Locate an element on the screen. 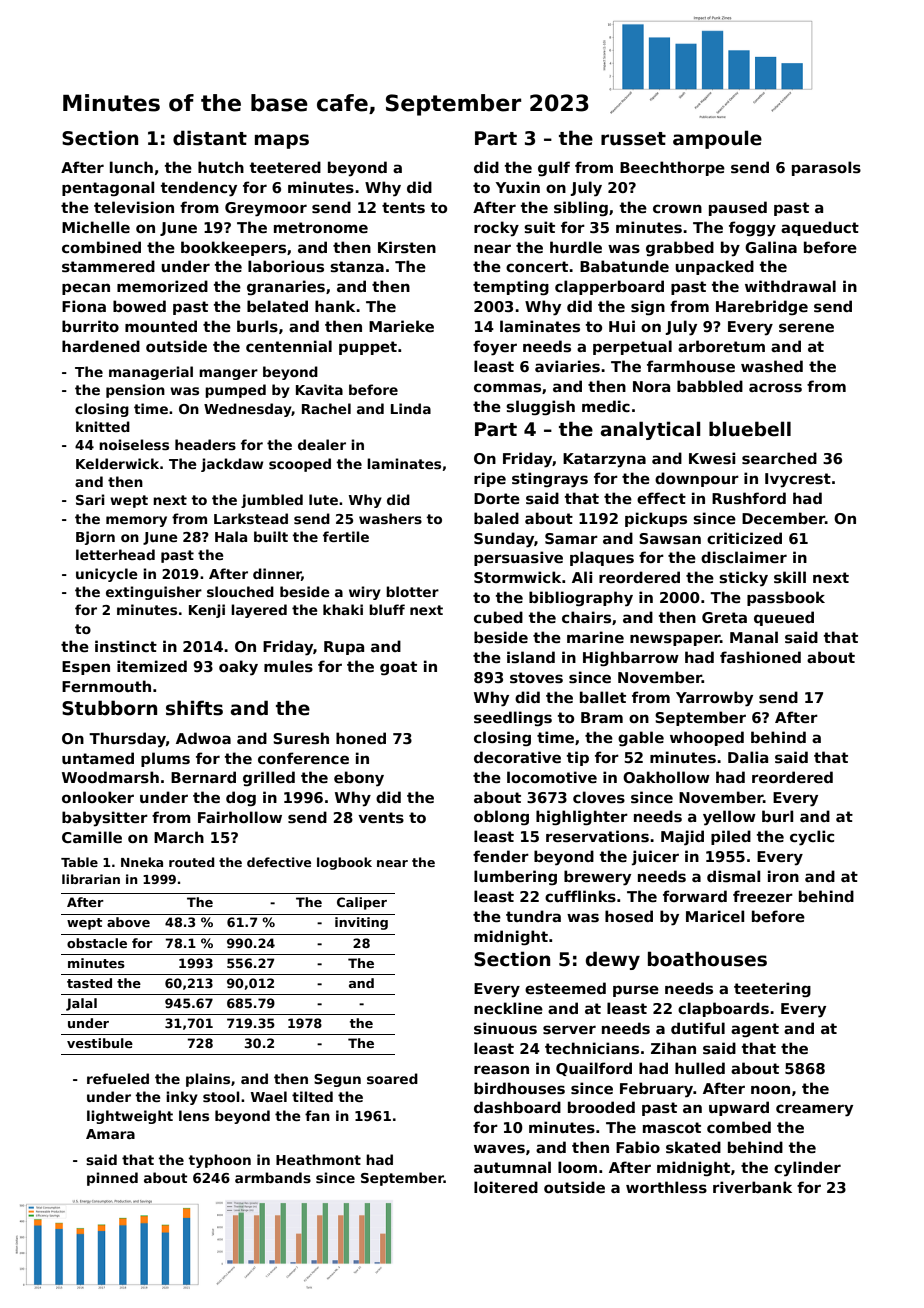  dinner is located at coordinates (277, 574).
